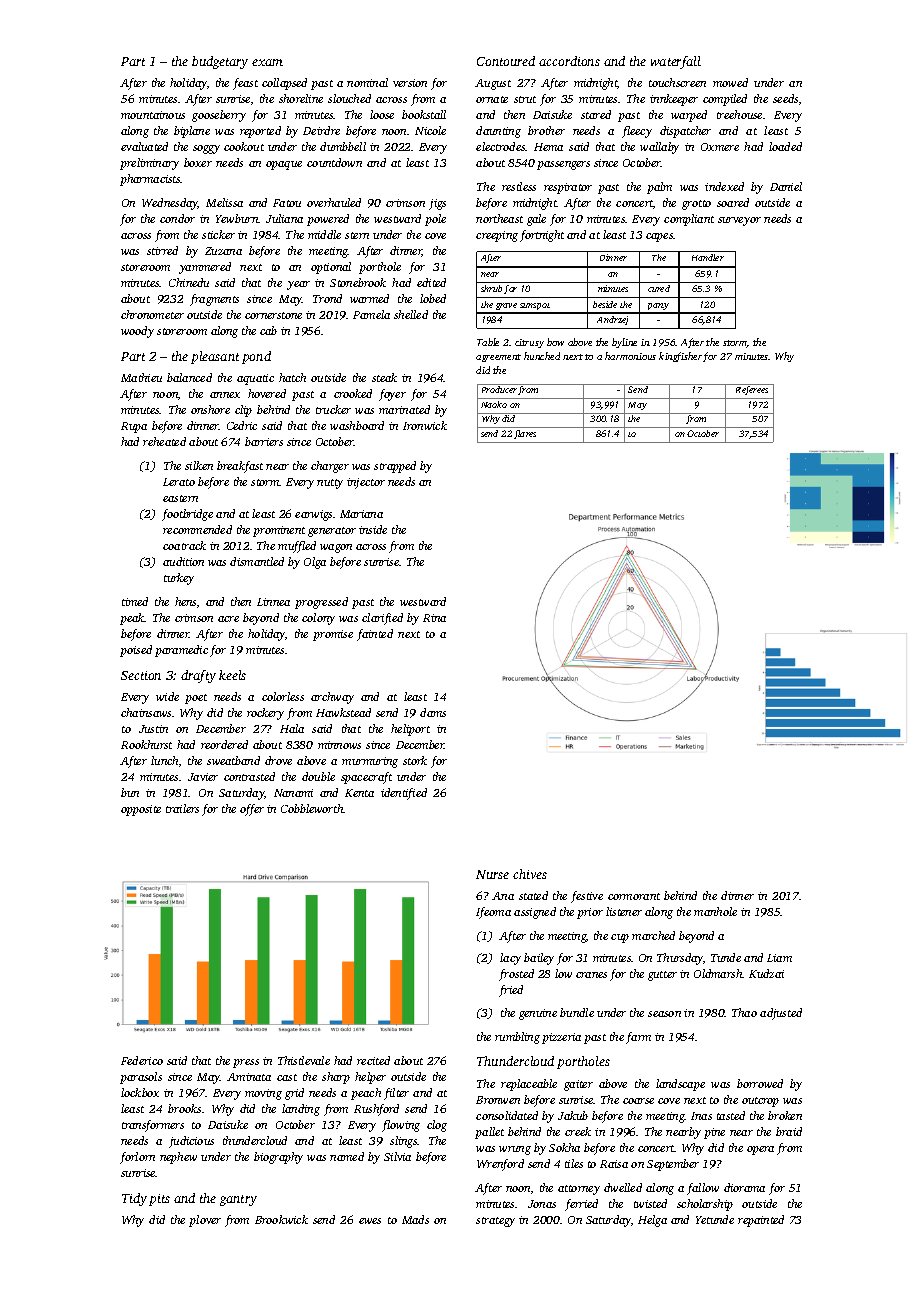  Describe the element at coordinates (493, 913) in the image. I see `Ifeoma` at that location.
